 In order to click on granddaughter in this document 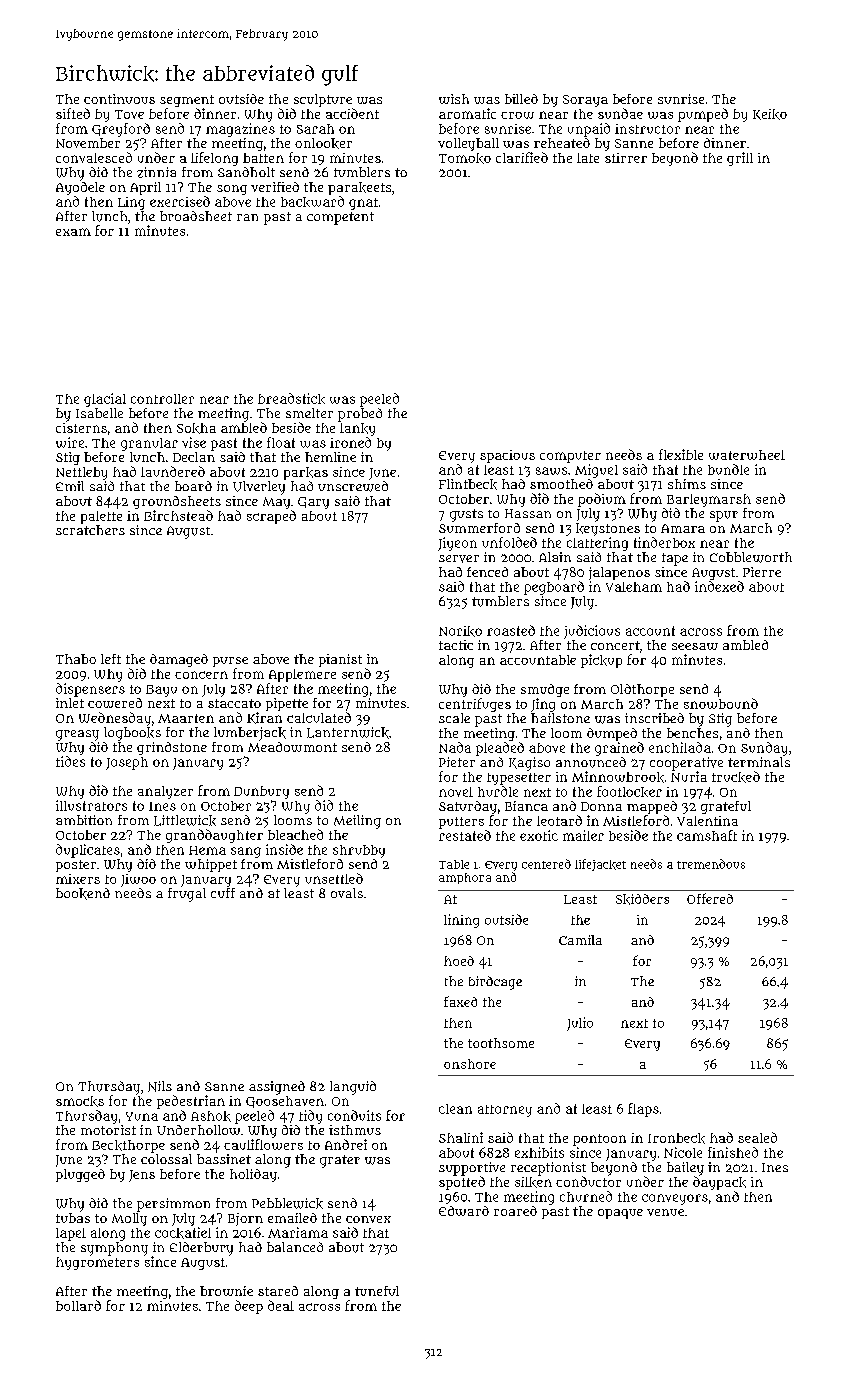, I will do `click(214, 836)`.
